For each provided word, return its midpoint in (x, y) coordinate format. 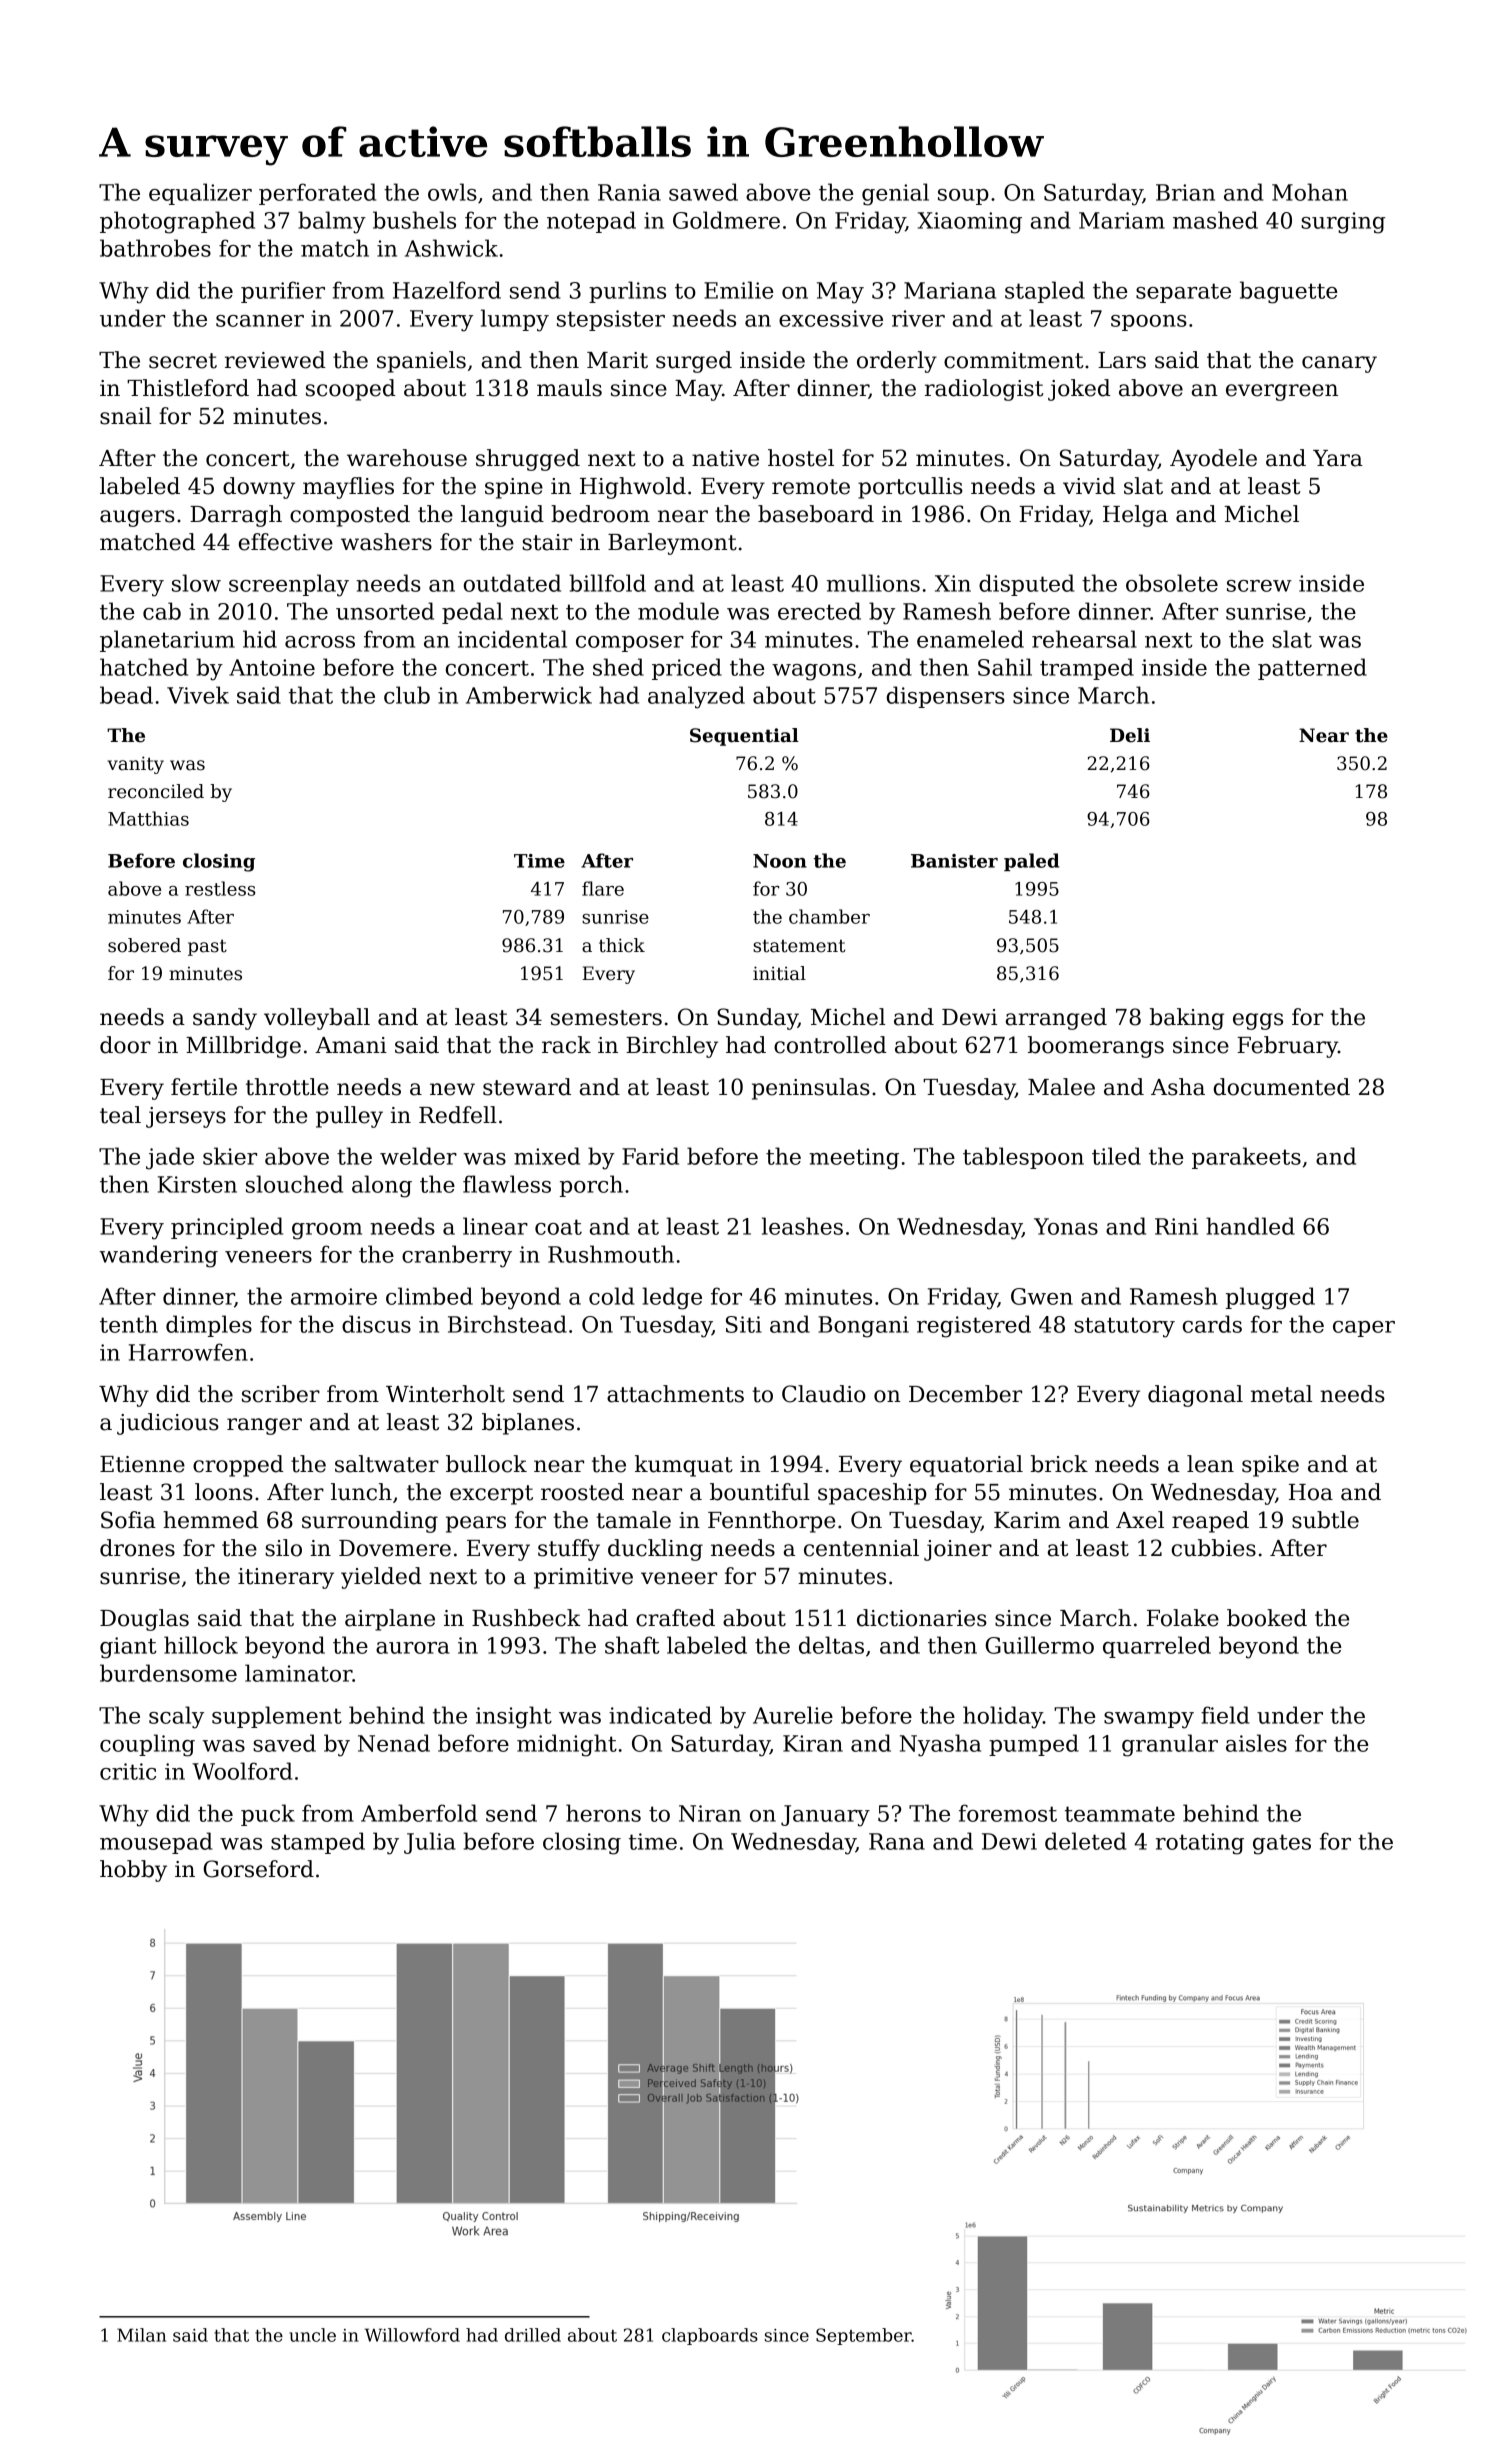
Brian (1185, 192)
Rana (897, 1841)
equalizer (200, 194)
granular (1170, 1745)
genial (895, 194)
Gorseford (258, 1869)
